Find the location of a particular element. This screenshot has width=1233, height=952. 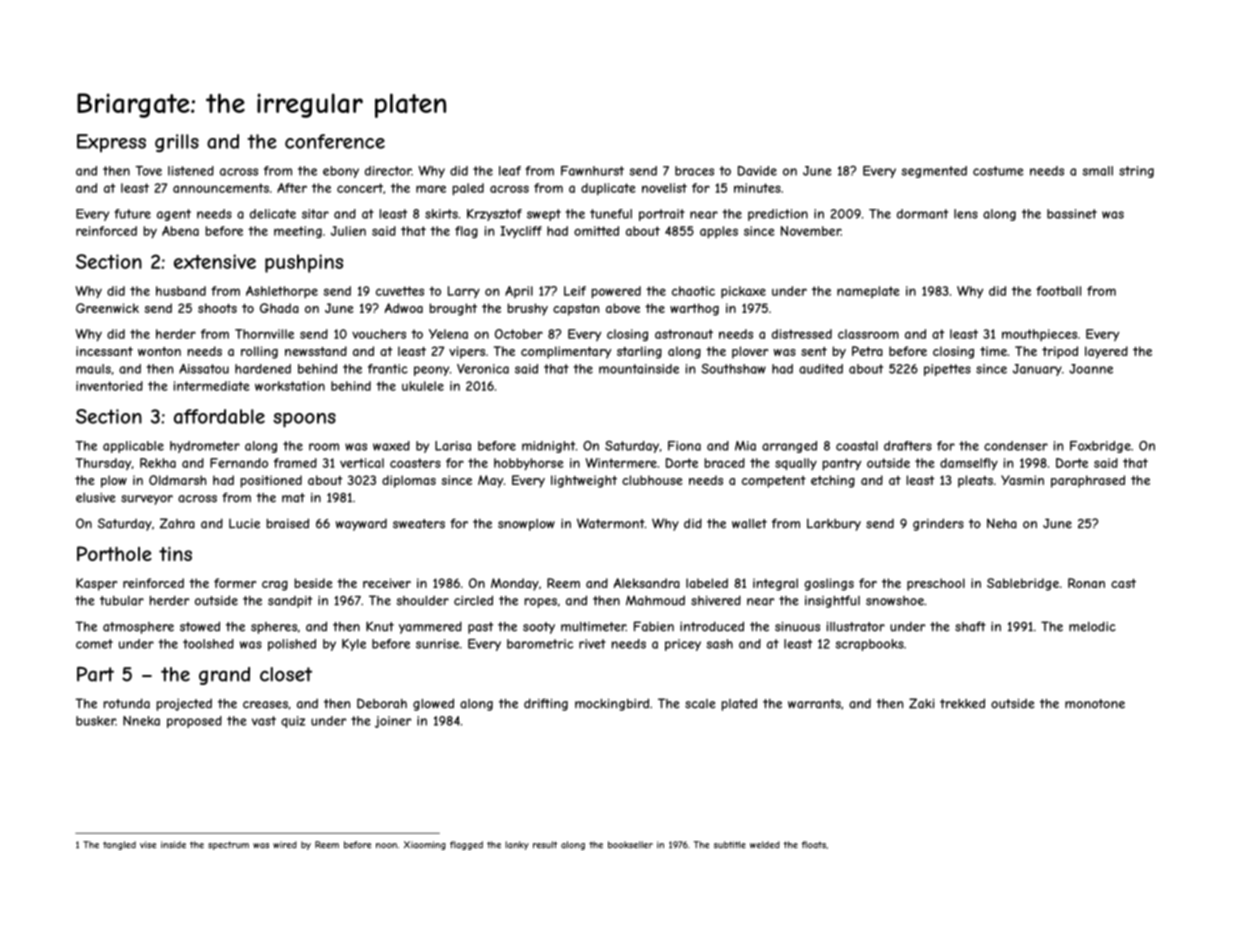

Fabien is located at coordinates (654, 626).
